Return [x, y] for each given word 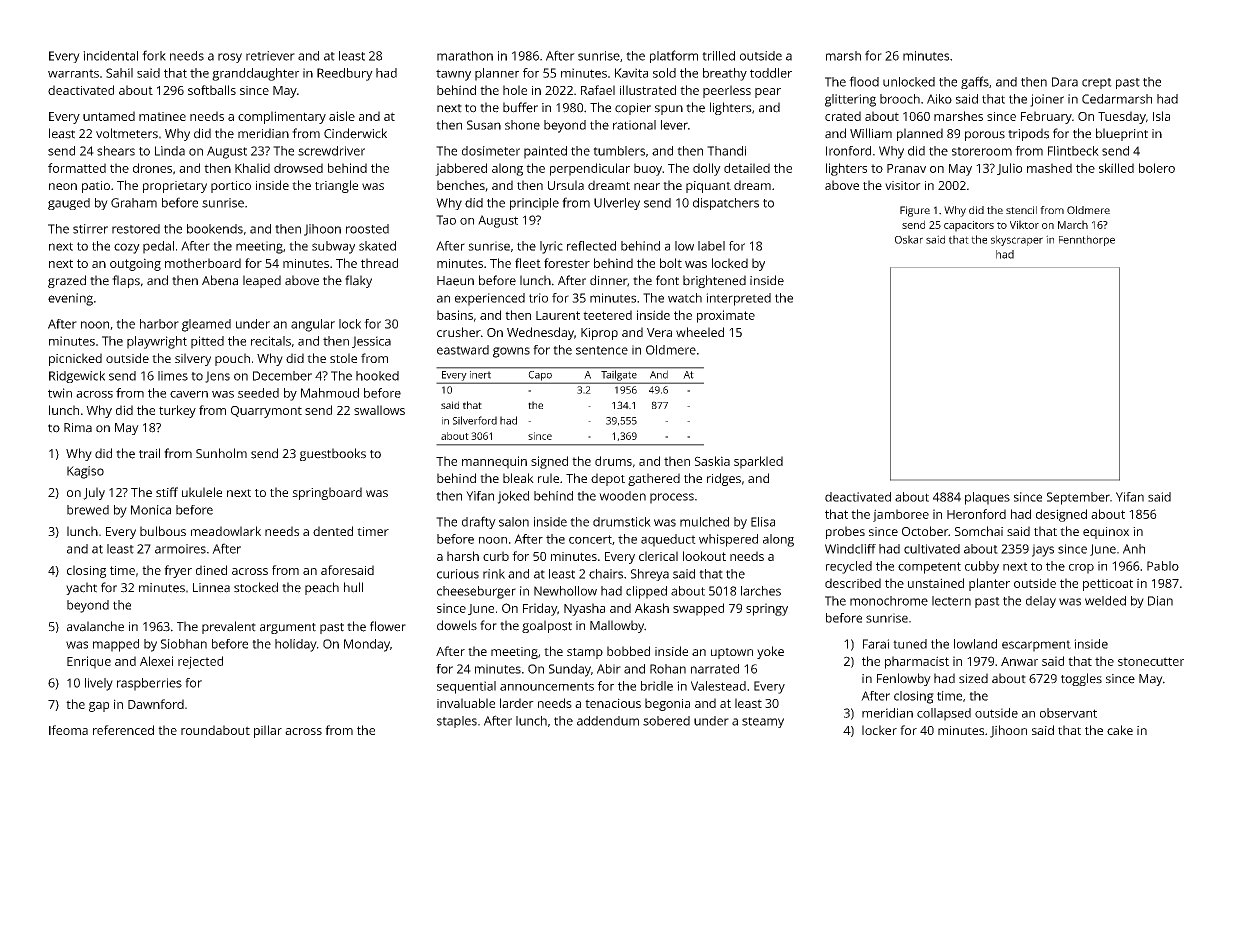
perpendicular [590, 169]
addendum [608, 721]
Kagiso [85, 472]
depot [608, 479]
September [1078, 498]
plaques [987, 498]
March [1073, 224]
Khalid [252, 168]
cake [1120, 730]
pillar [268, 731]
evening [70, 299]
